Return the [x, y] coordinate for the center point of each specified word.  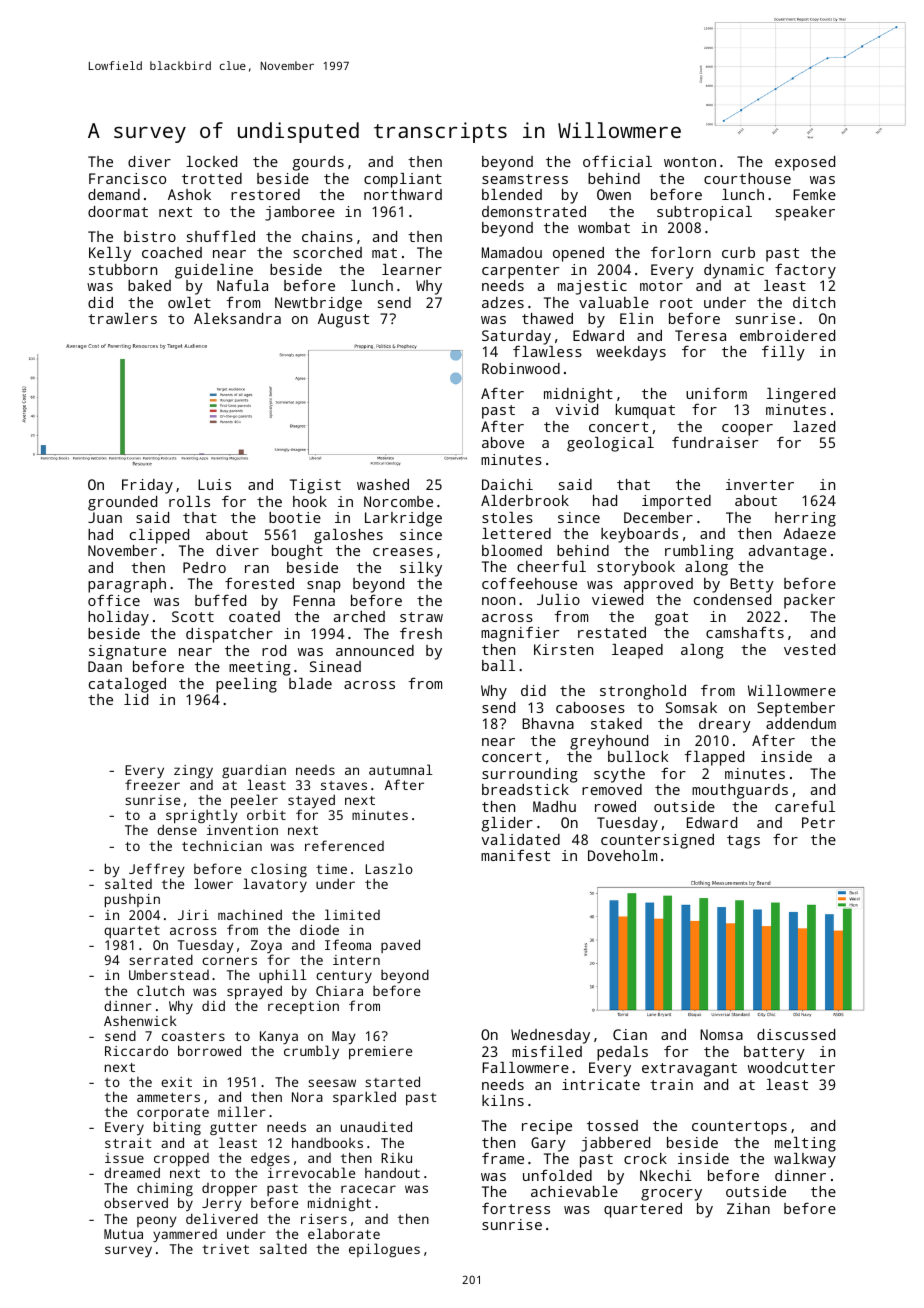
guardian [254, 771]
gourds [318, 163]
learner [412, 269]
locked [211, 161]
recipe [547, 1127]
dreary [725, 725]
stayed [311, 801]
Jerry [222, 1204]
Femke [814, 194]
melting [805, 1144]
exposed [805, 163]
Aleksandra [237, 318]
